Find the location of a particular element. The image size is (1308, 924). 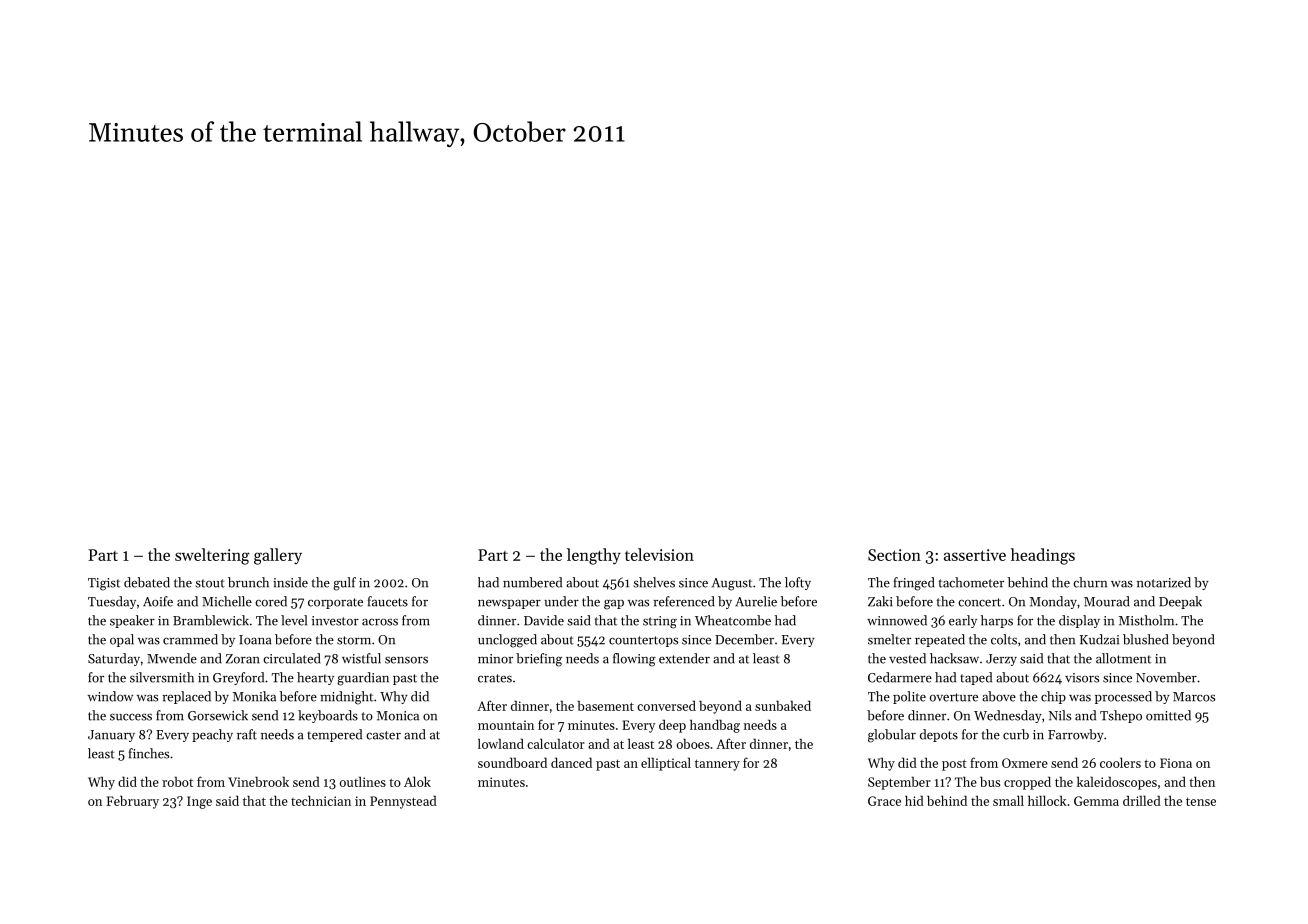

taped is located at coordinates (976, 678).
